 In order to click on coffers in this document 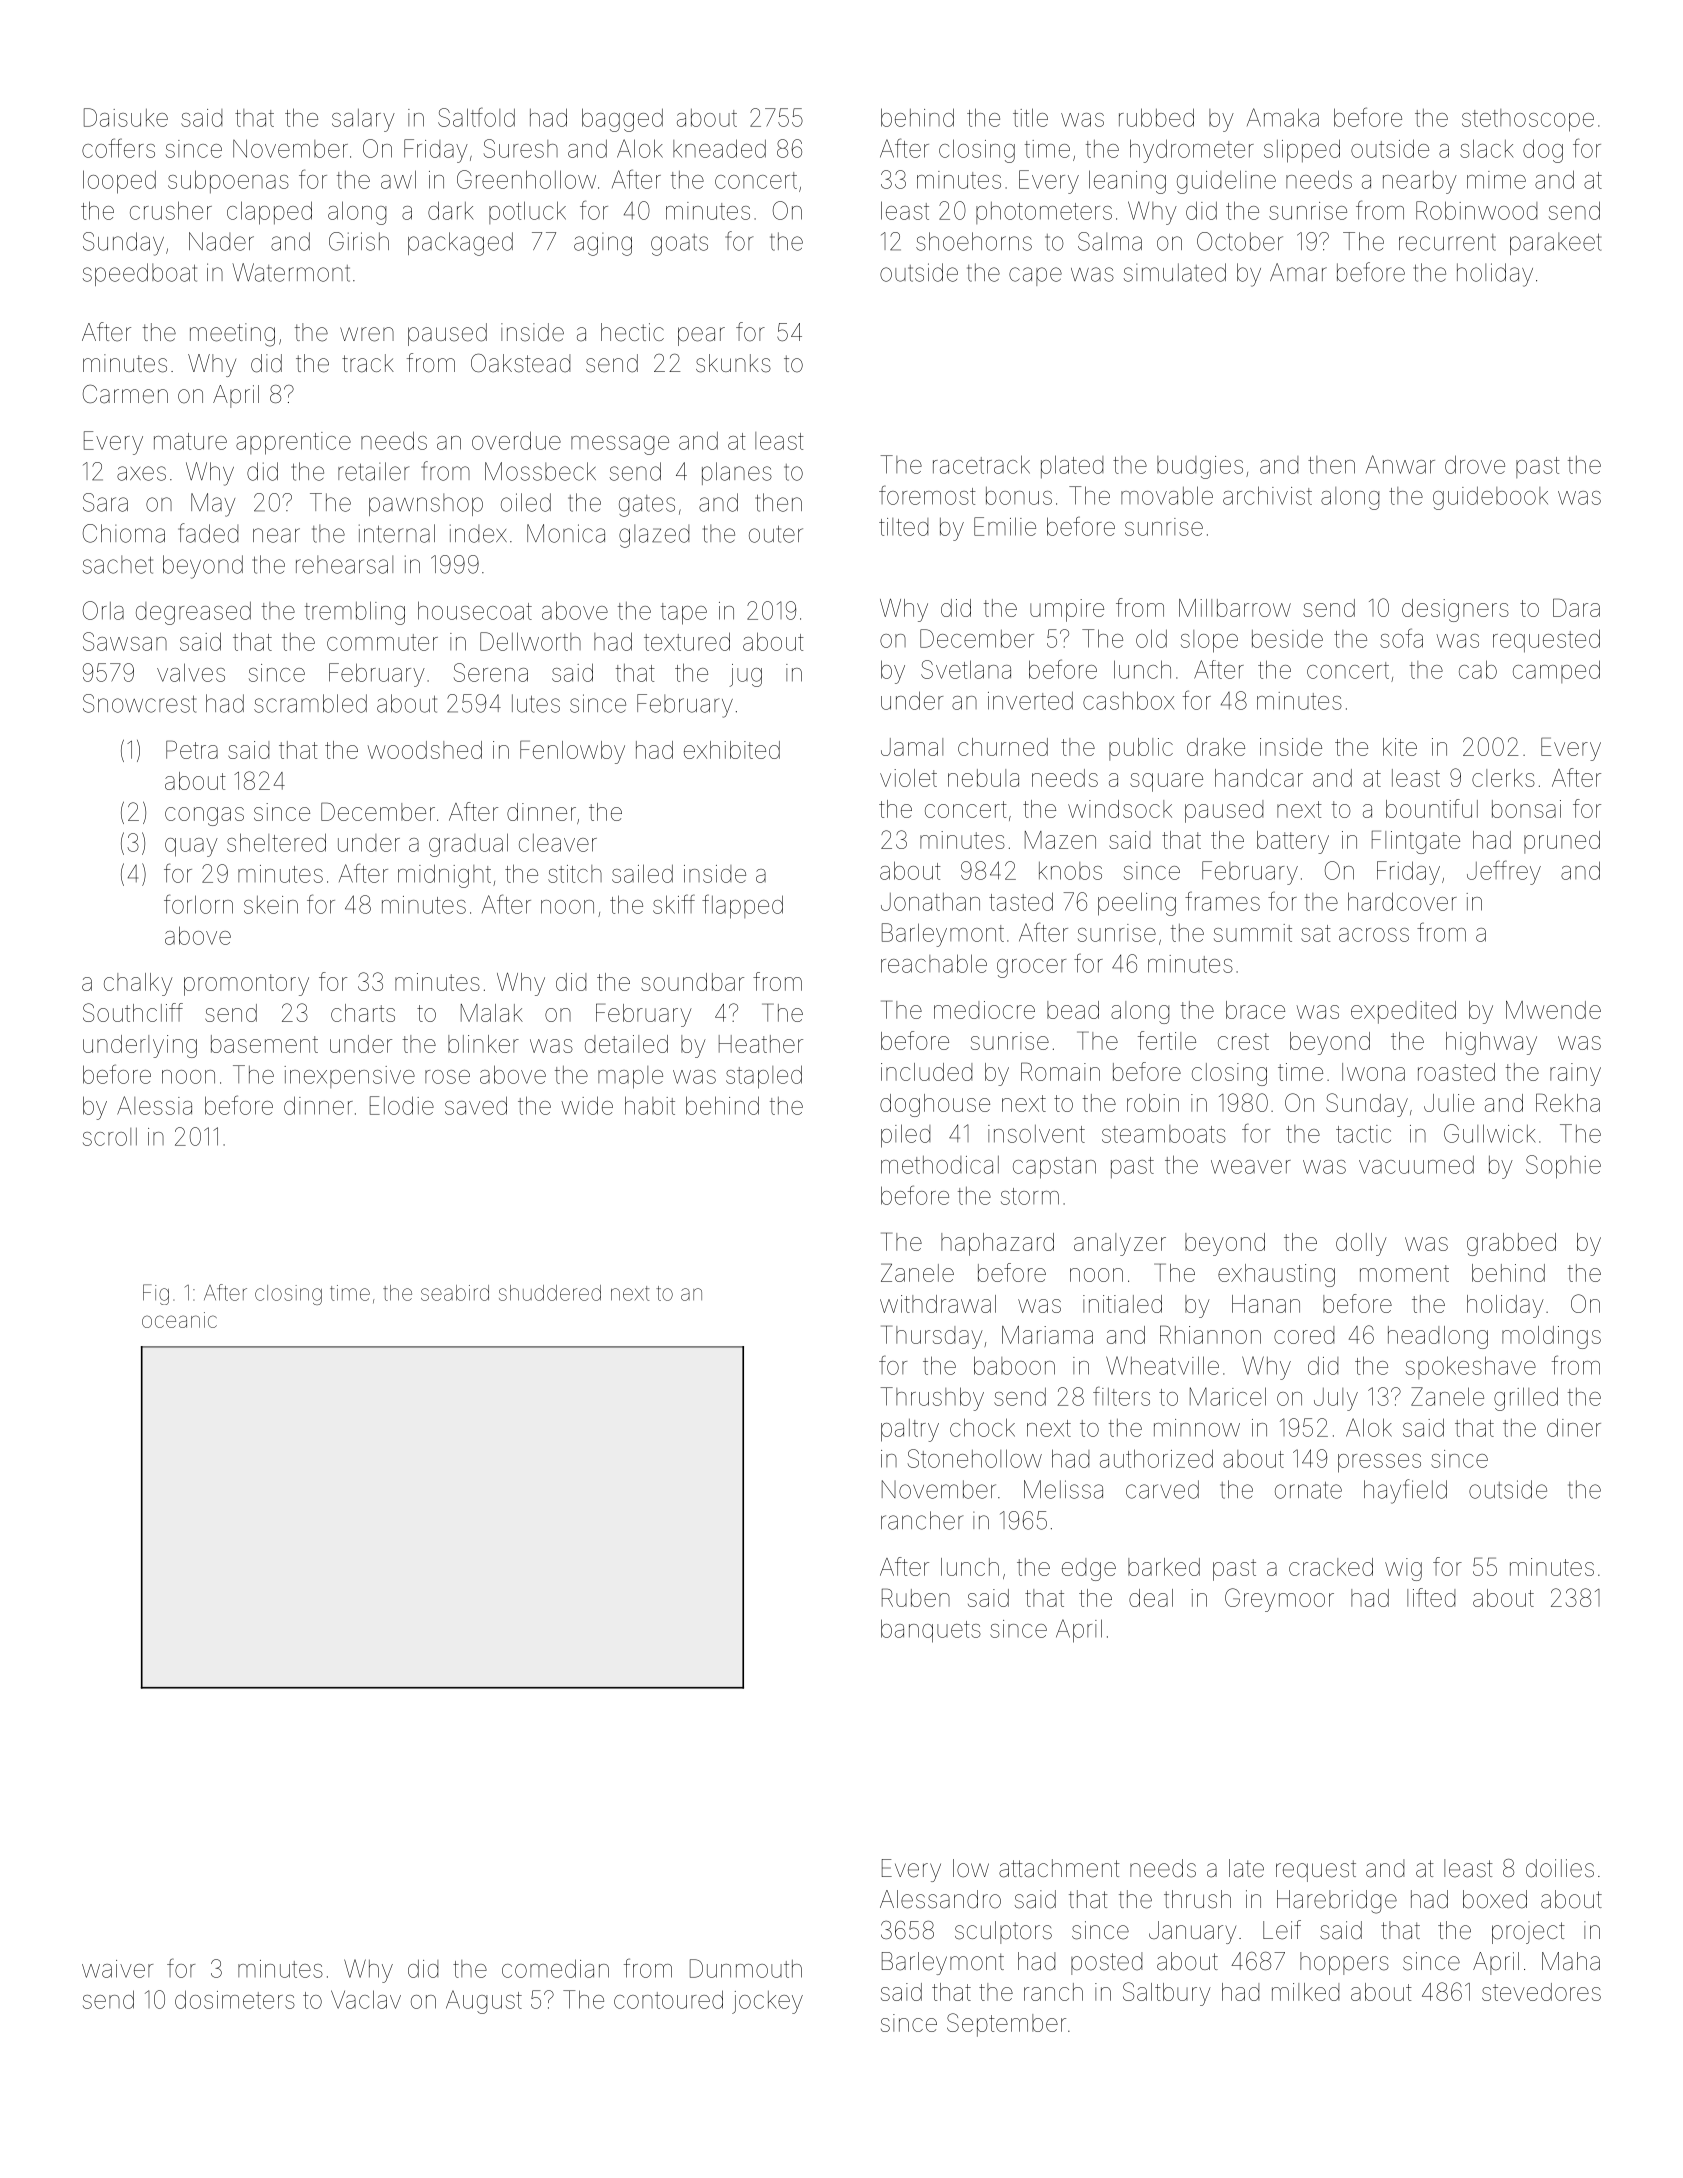, I will do `click(118, 148)`.
